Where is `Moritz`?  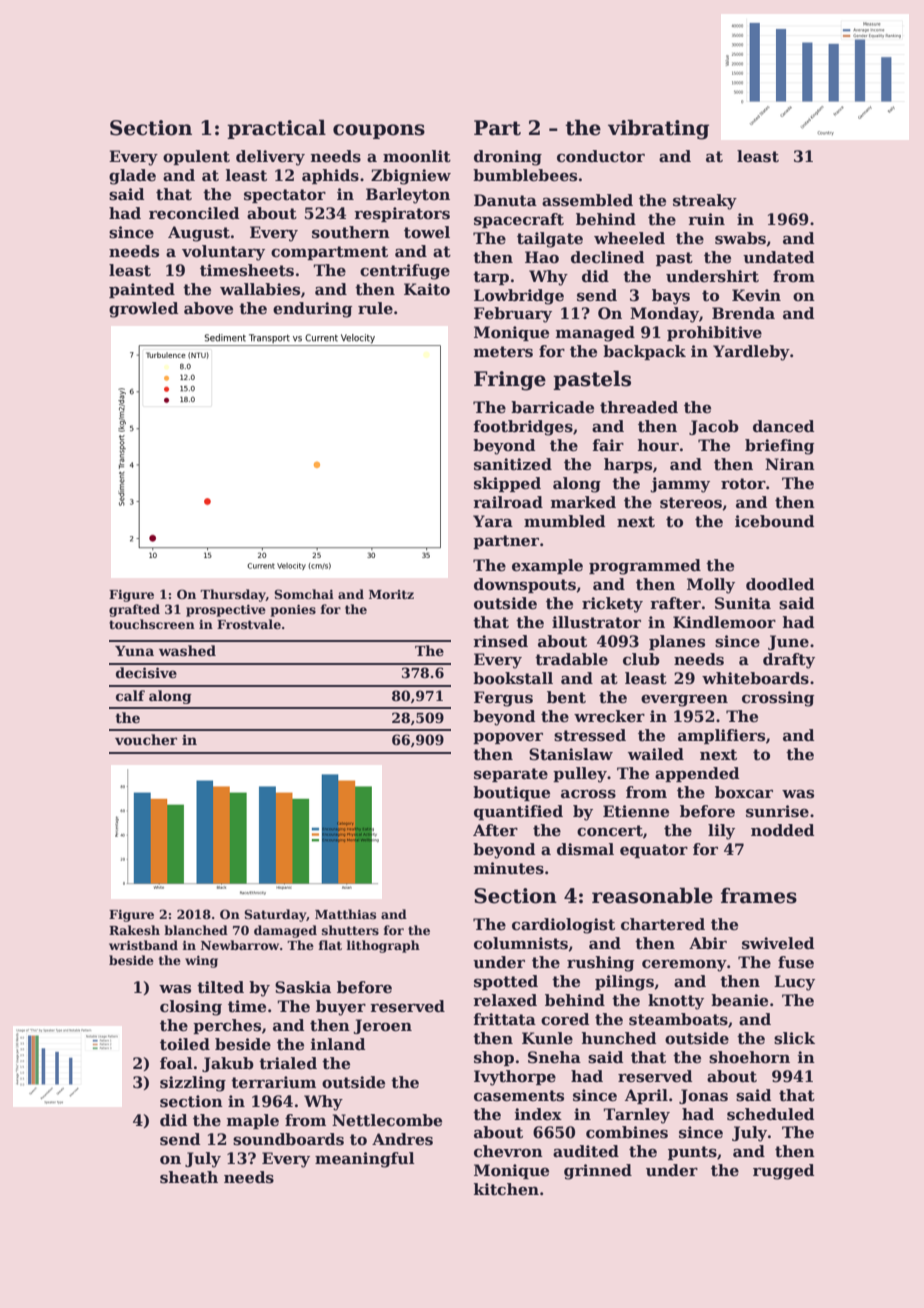 Moritz is located at coordinates (391, 594).
